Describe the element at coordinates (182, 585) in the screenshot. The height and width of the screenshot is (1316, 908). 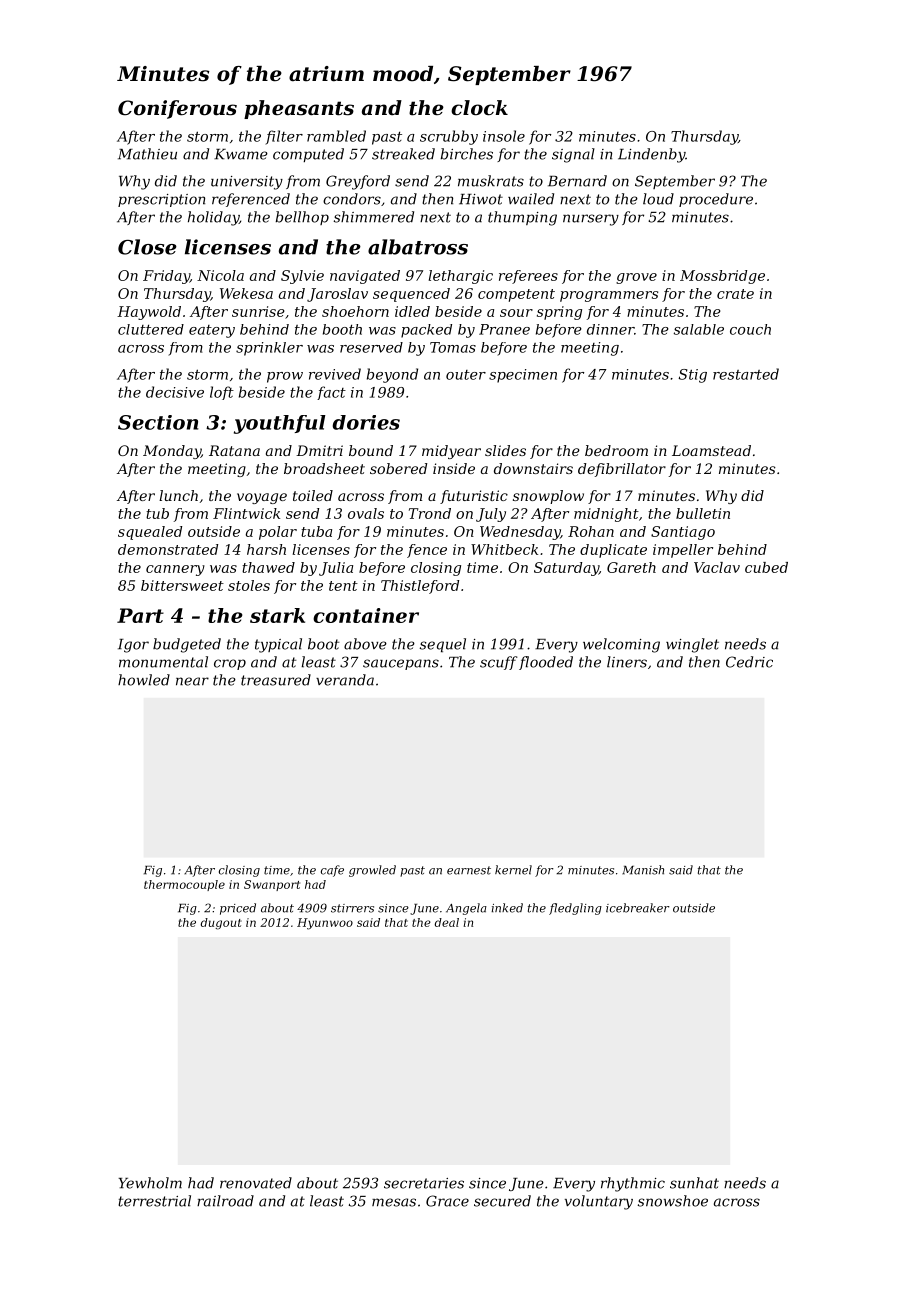
I see `bittersweet` at that location.
